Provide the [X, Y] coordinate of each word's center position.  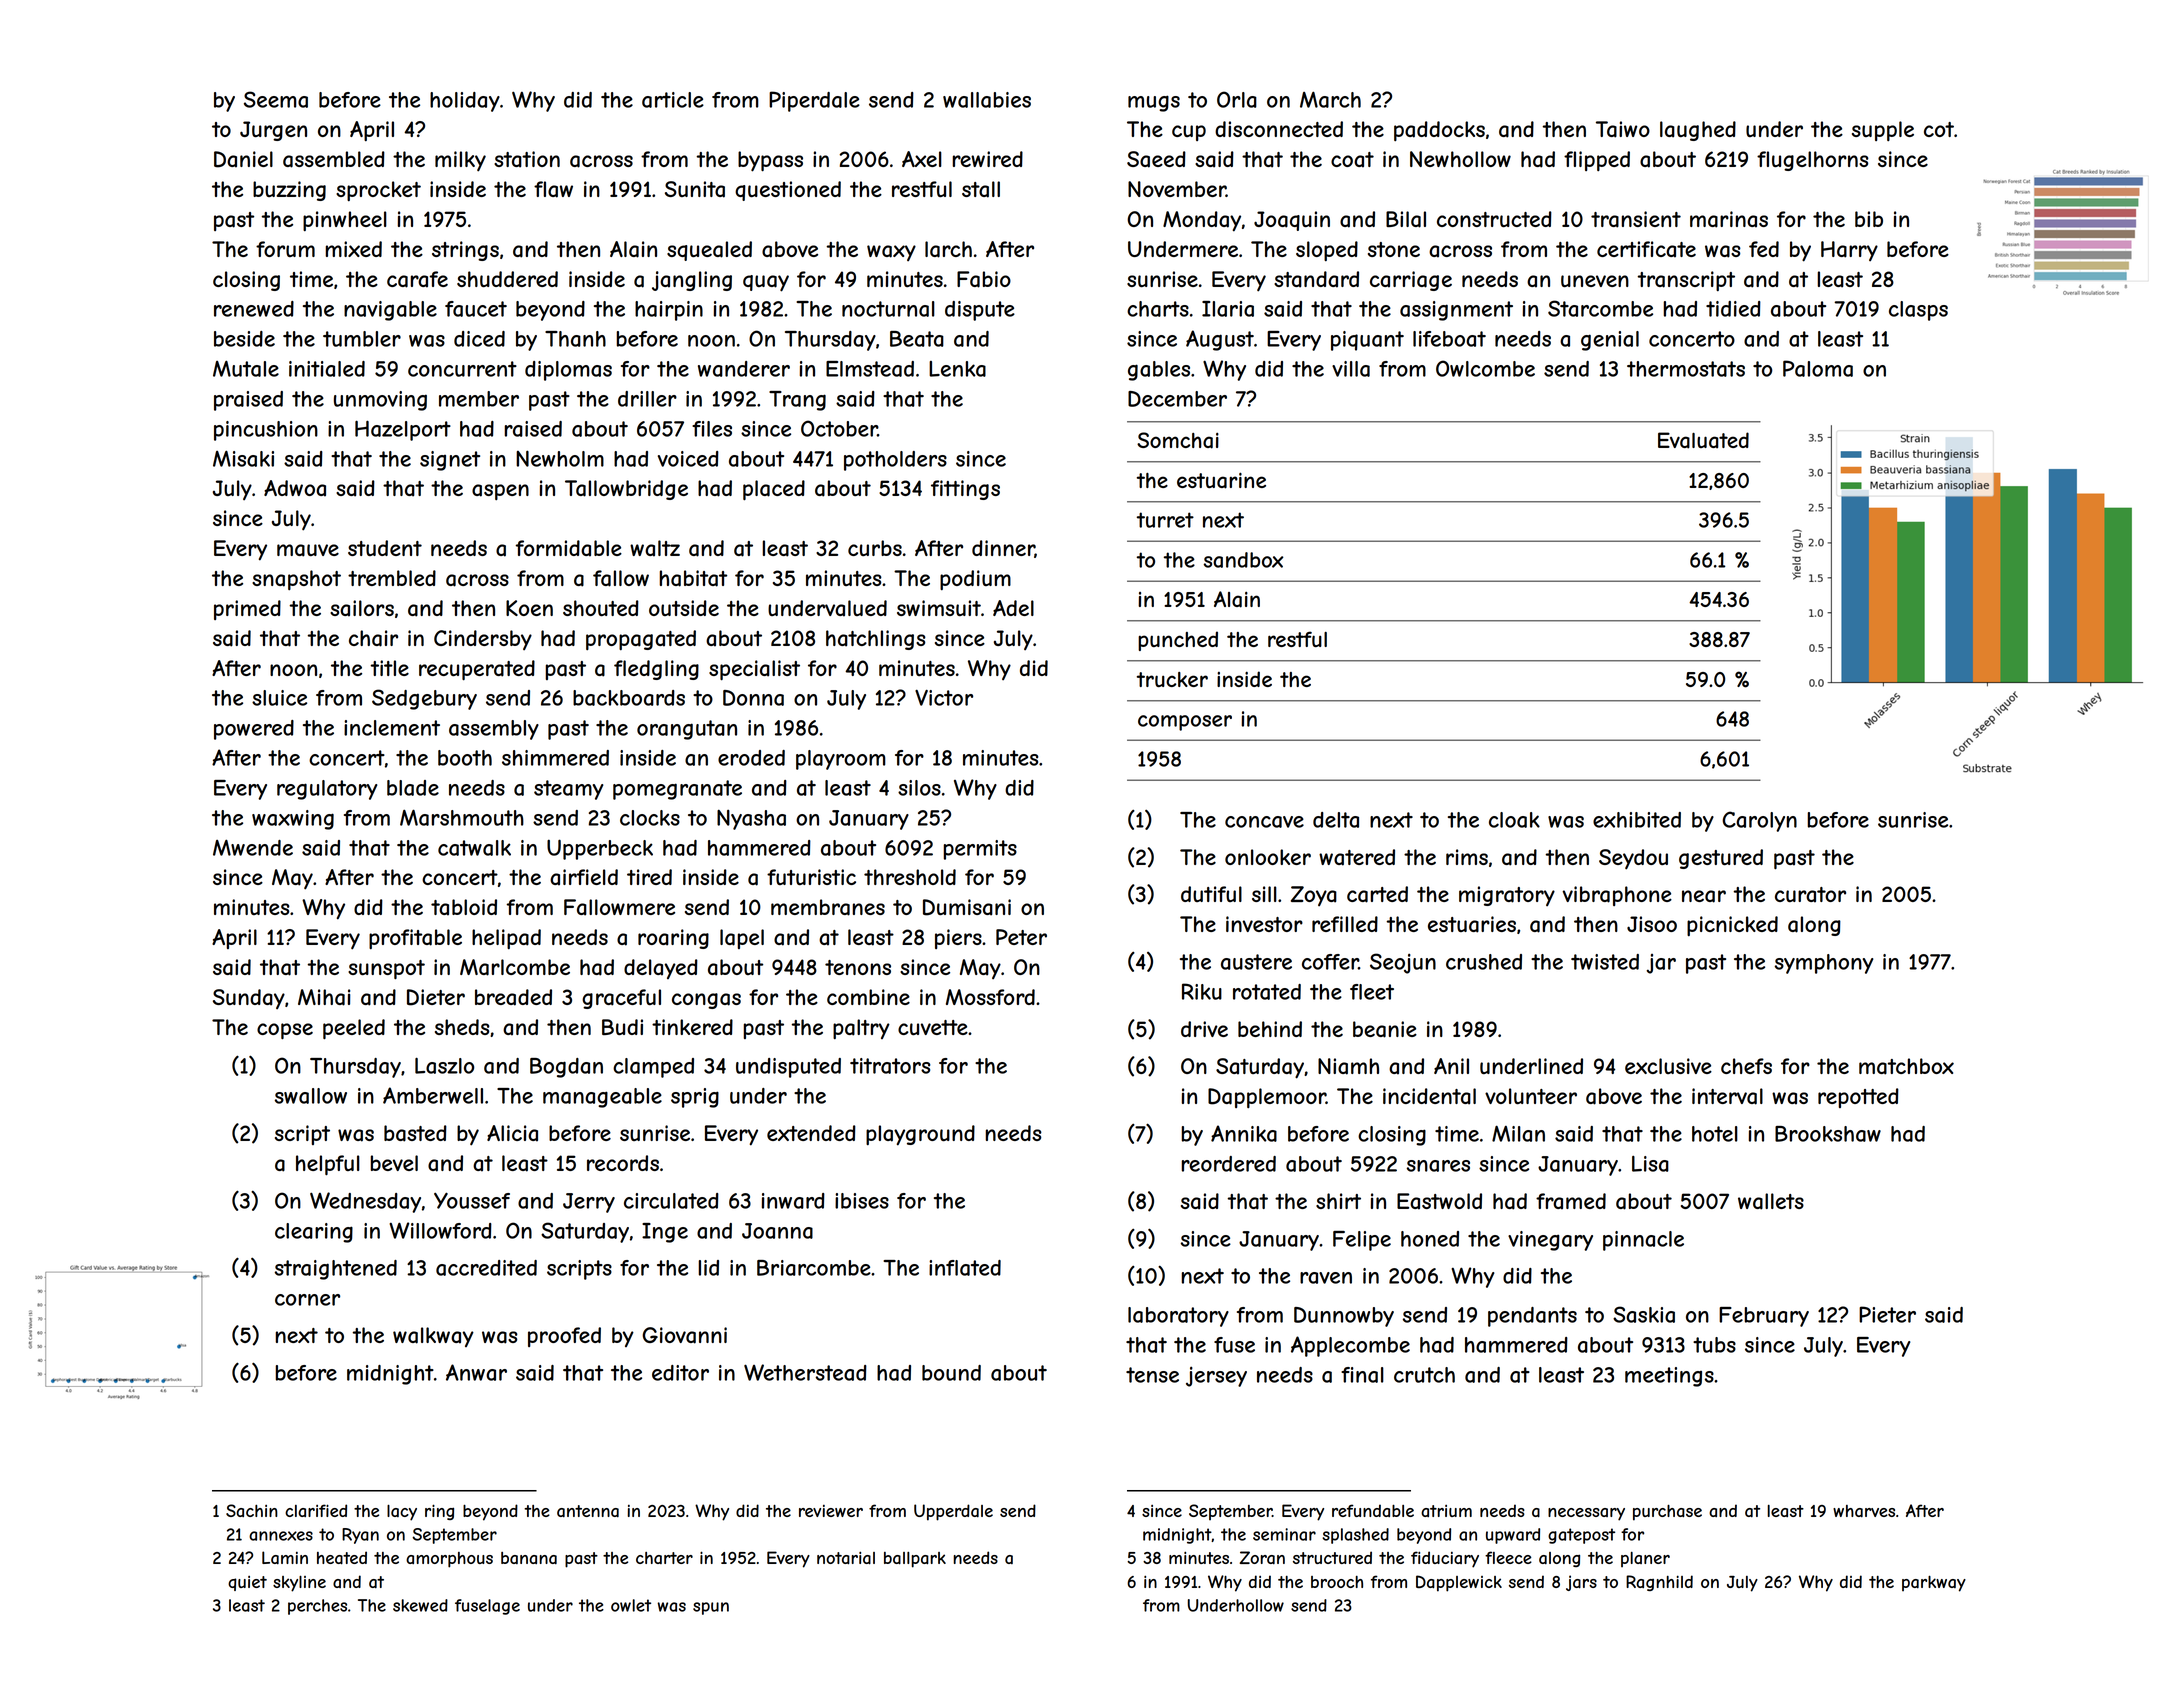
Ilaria [1228, 309]
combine [868, 997]
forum [285, 249]
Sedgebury [424, 699]
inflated [965, 1268]
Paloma [1818, 368]
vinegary [1550, 1241]
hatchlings [876, 640]
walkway [433, 1337]
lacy [402, 1513]
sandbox [1244, 560]
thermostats [1686, 369]
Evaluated [1703, 440]
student [385, 548]
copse [285, 1031]
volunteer [1531, 1096]
